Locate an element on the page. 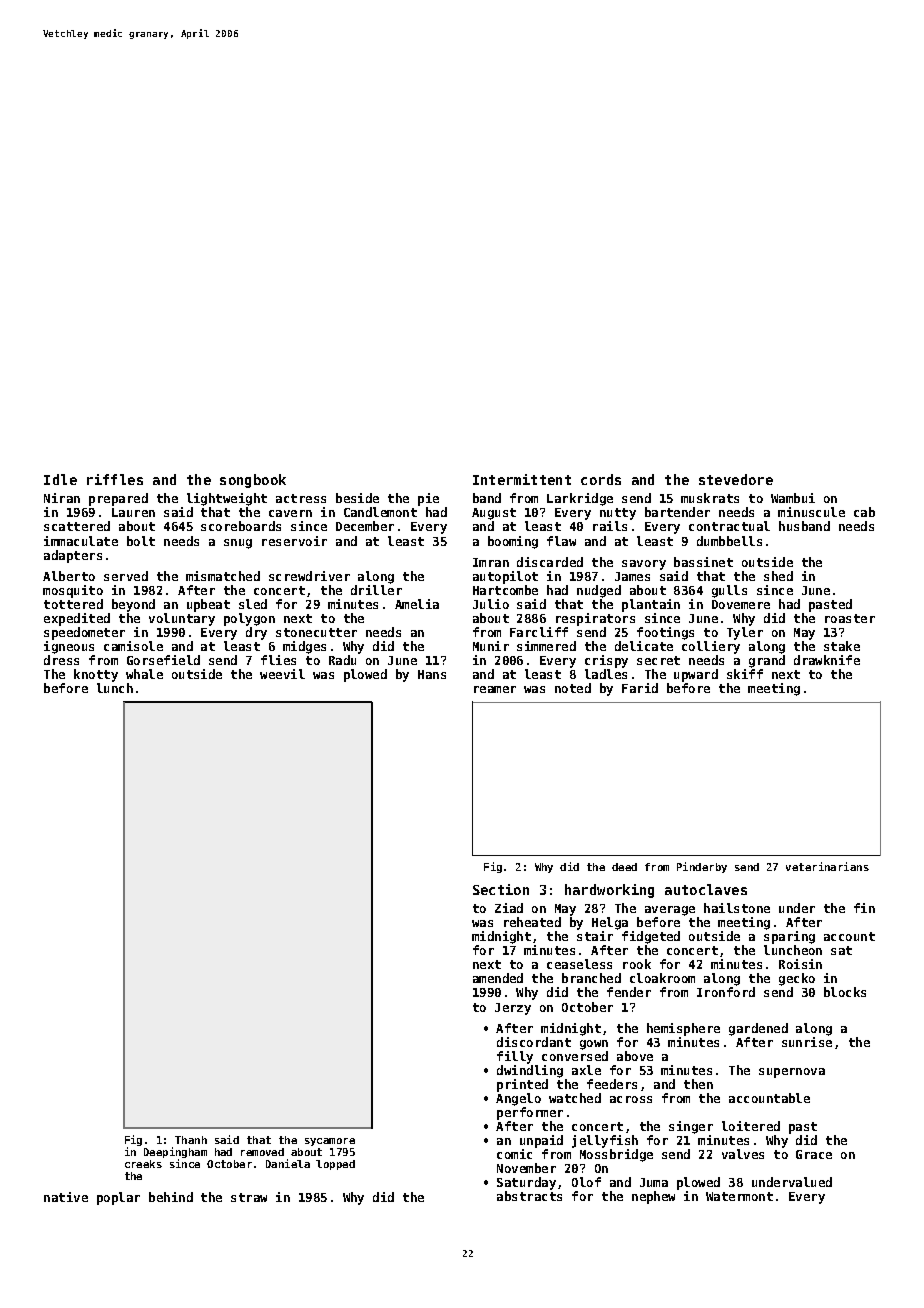 This document has width=924, height=1308. veterinarians is located at coordinates (827, 866).
